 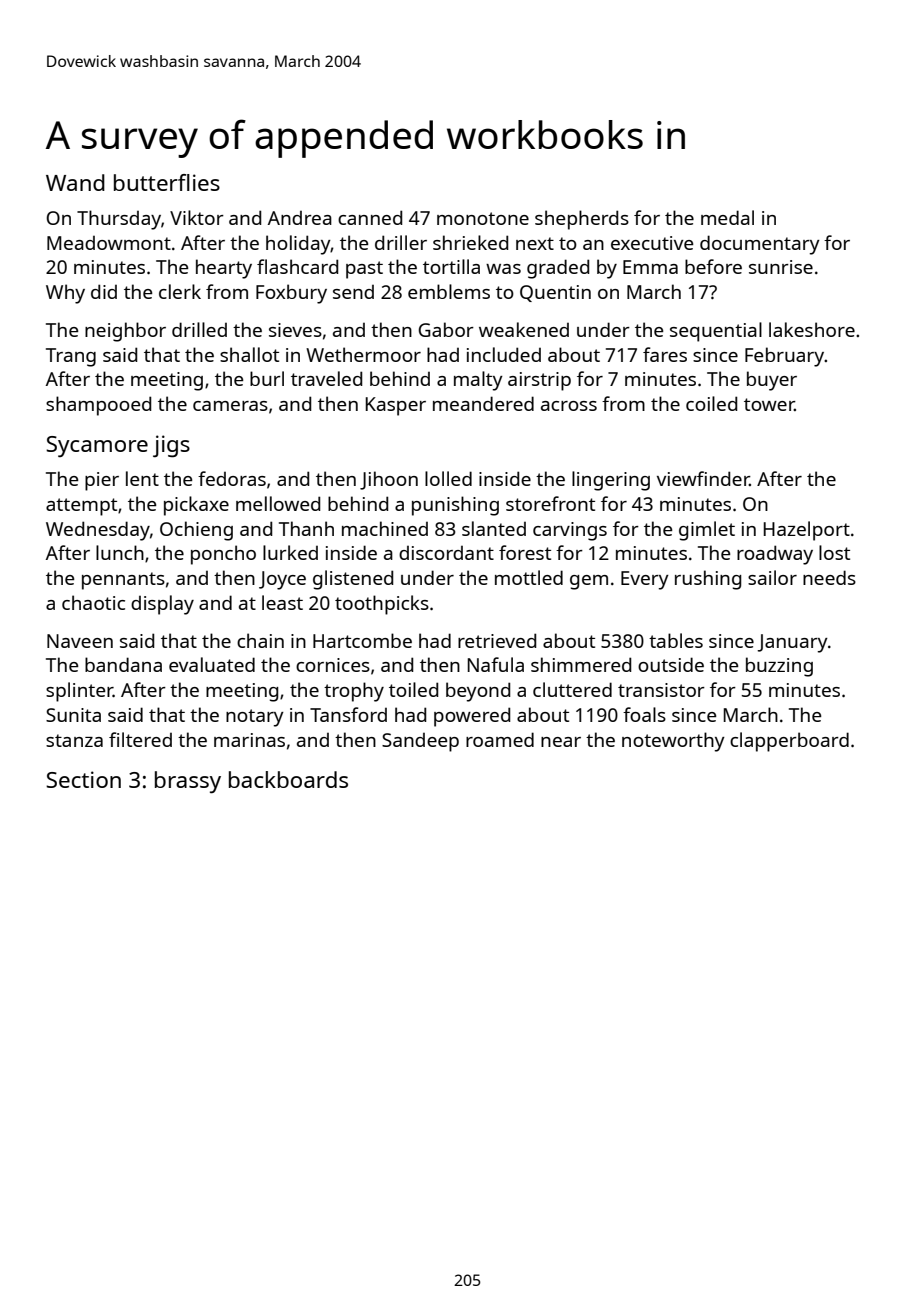 I want to click on February, so click(x=785, y=357).
